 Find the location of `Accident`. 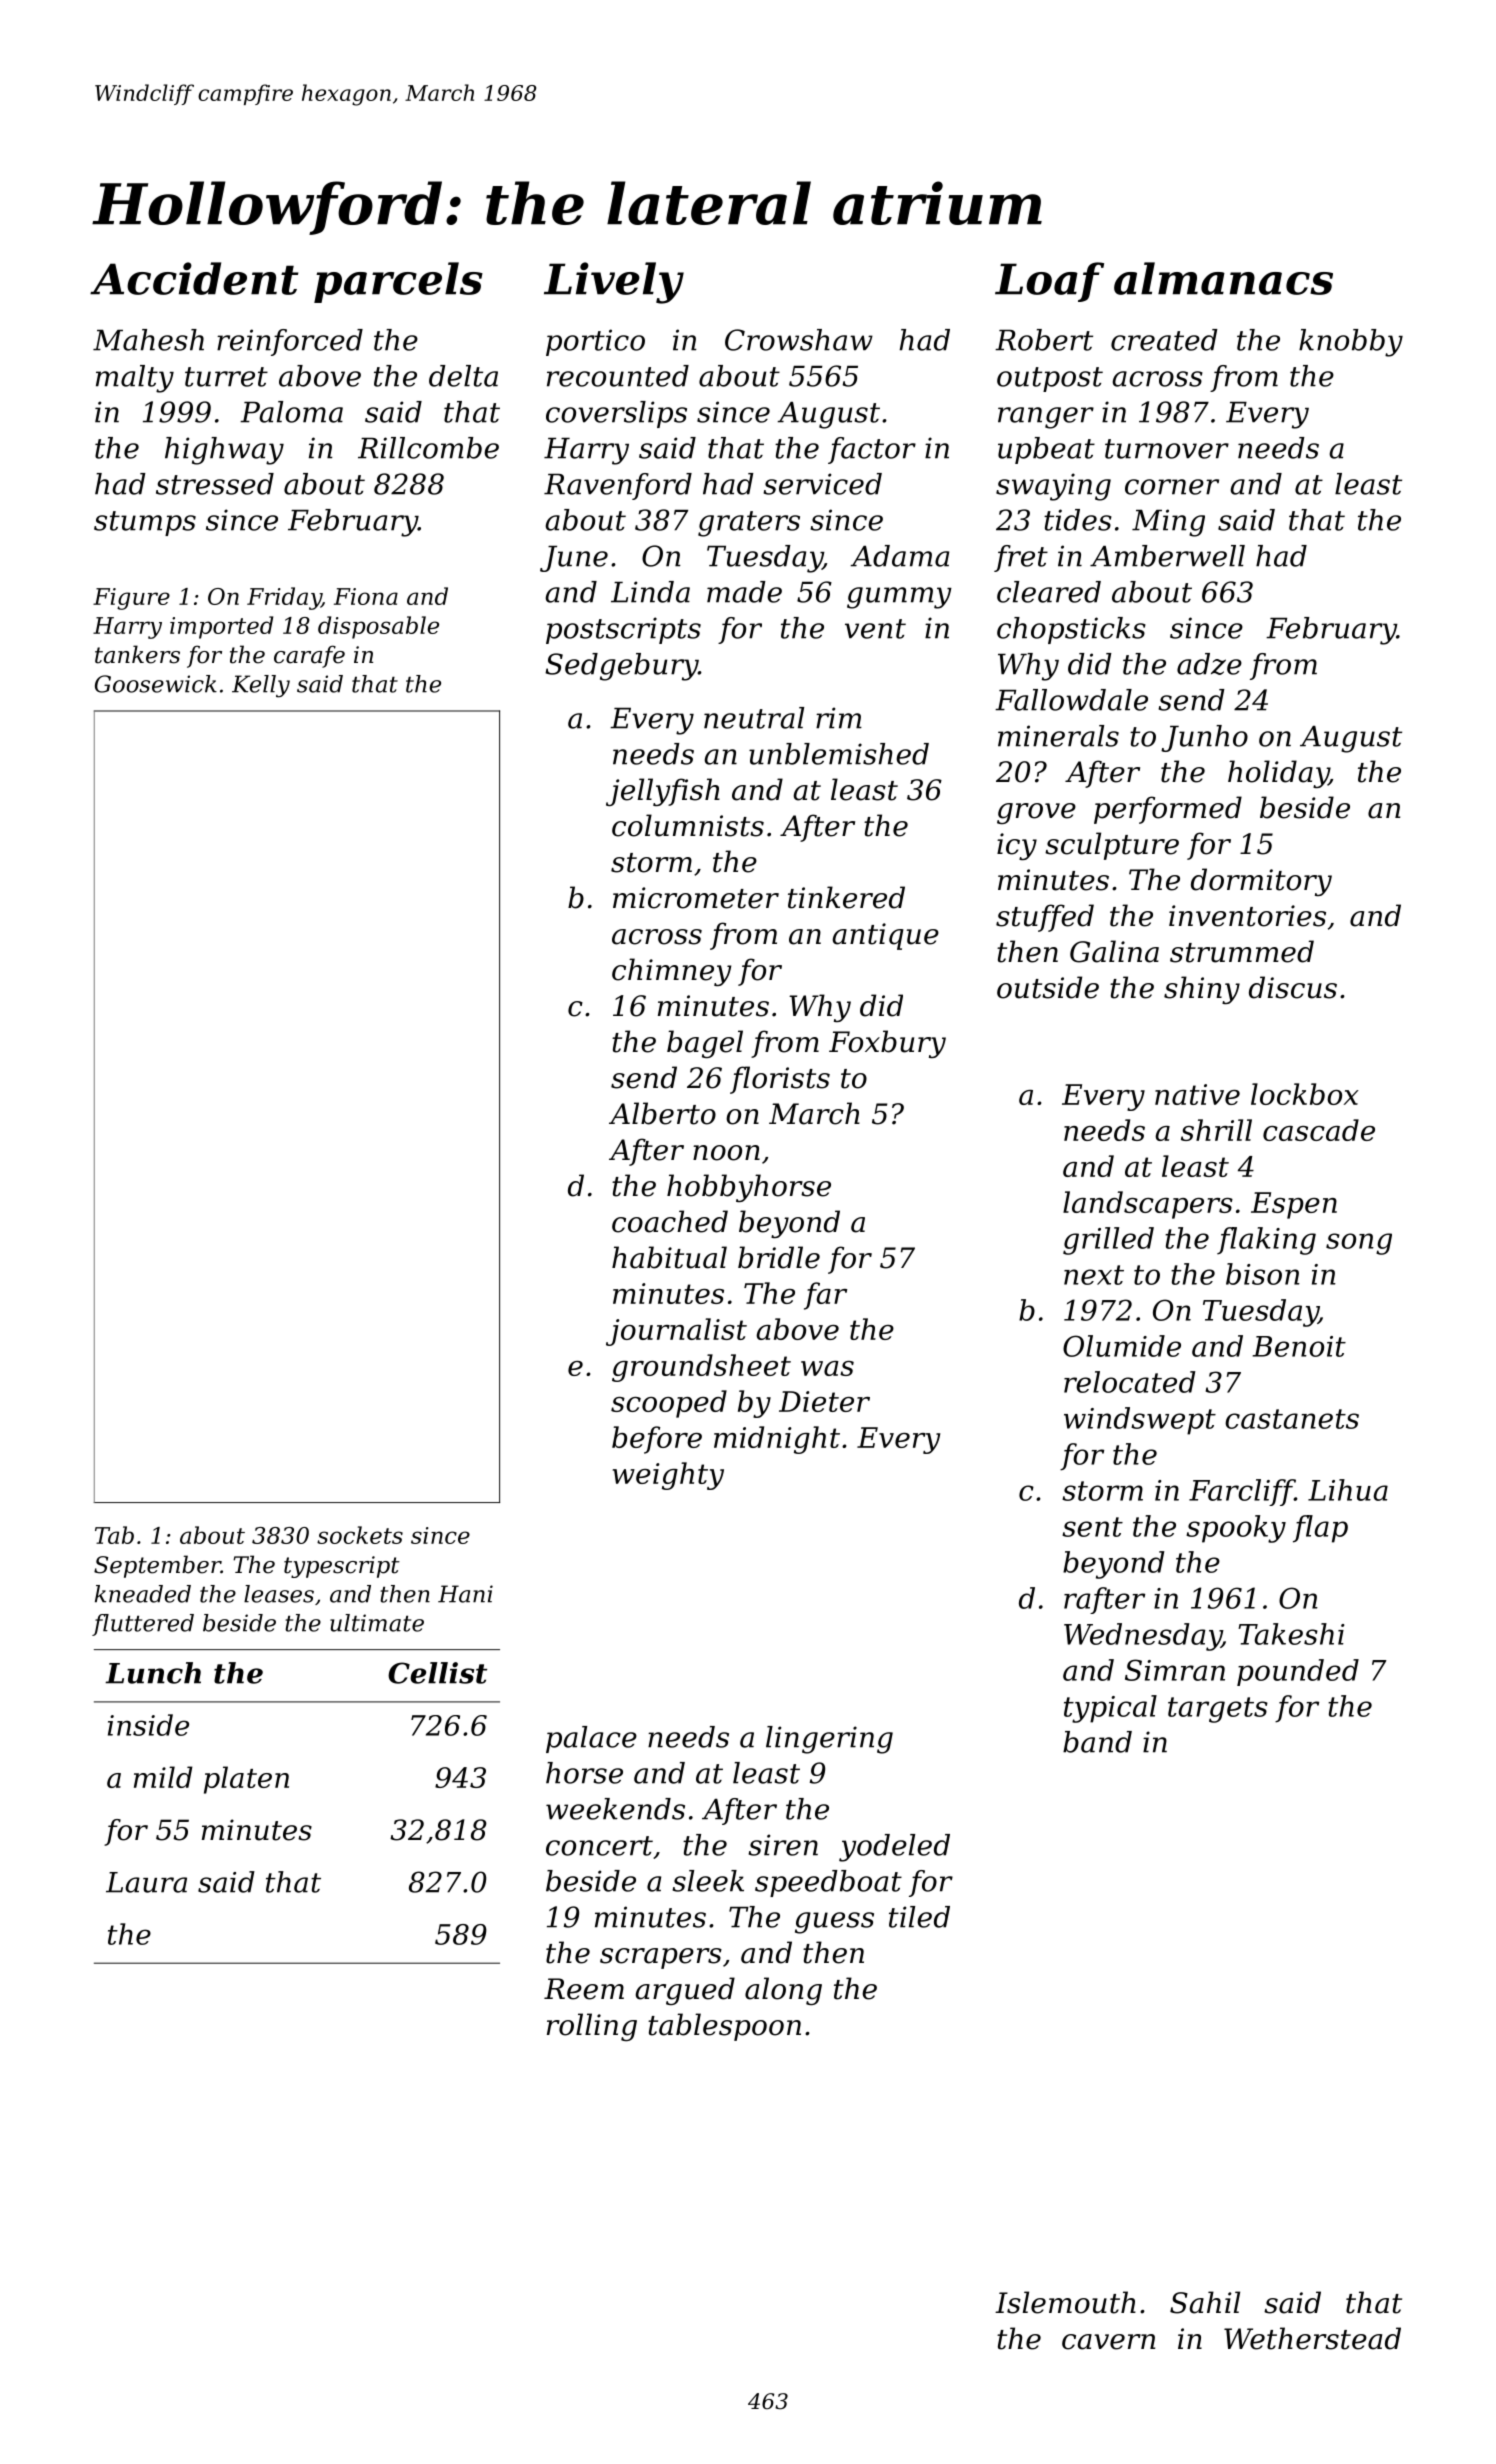

Accident is located at coordinates (194, 278).
